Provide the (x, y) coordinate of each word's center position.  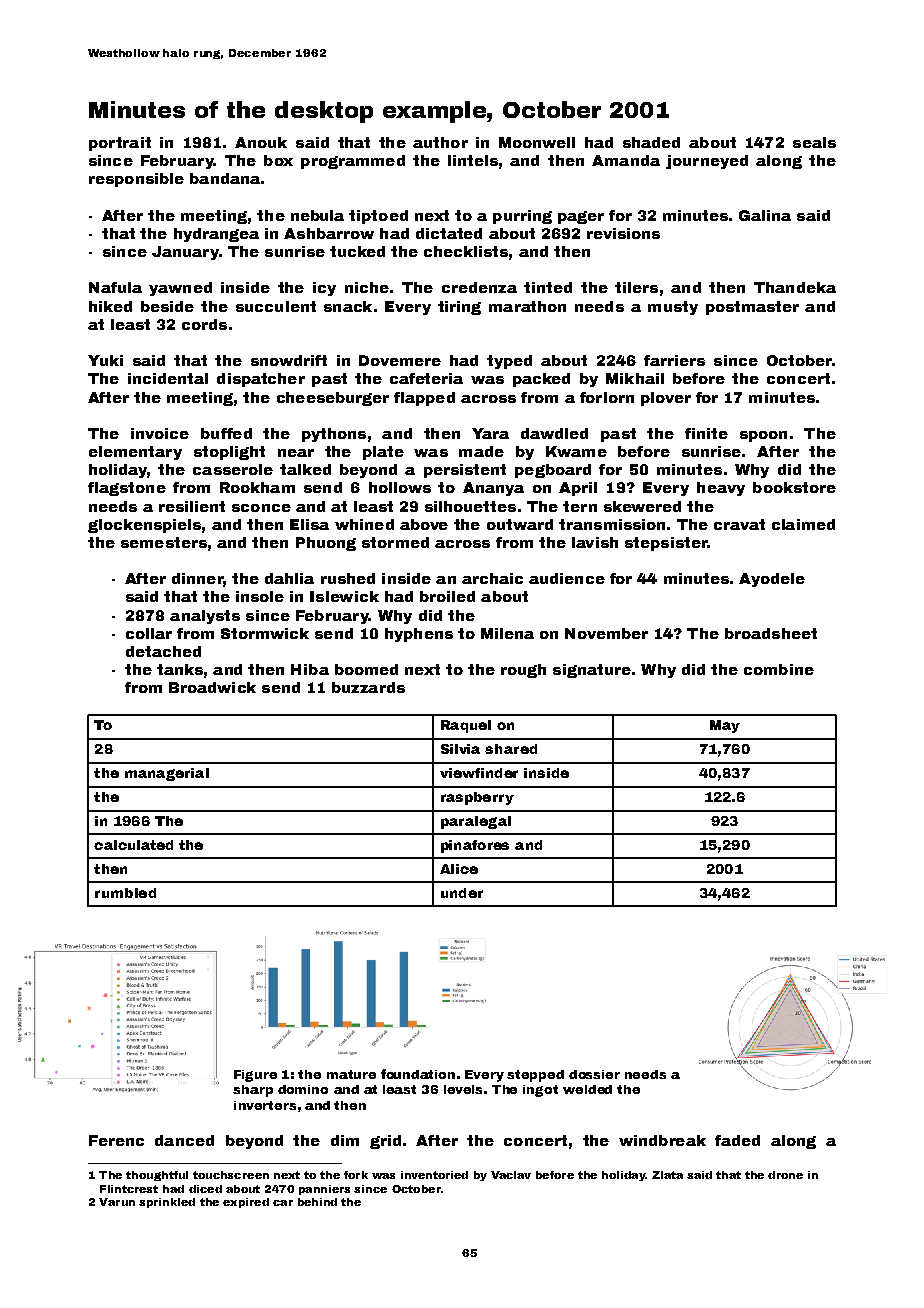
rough (523, 671)
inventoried (434, 1175)
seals (814, 142)
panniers (324, 1190)
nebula (317, 215)
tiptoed (378, 217)
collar (149, 633)
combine (779, 669)
